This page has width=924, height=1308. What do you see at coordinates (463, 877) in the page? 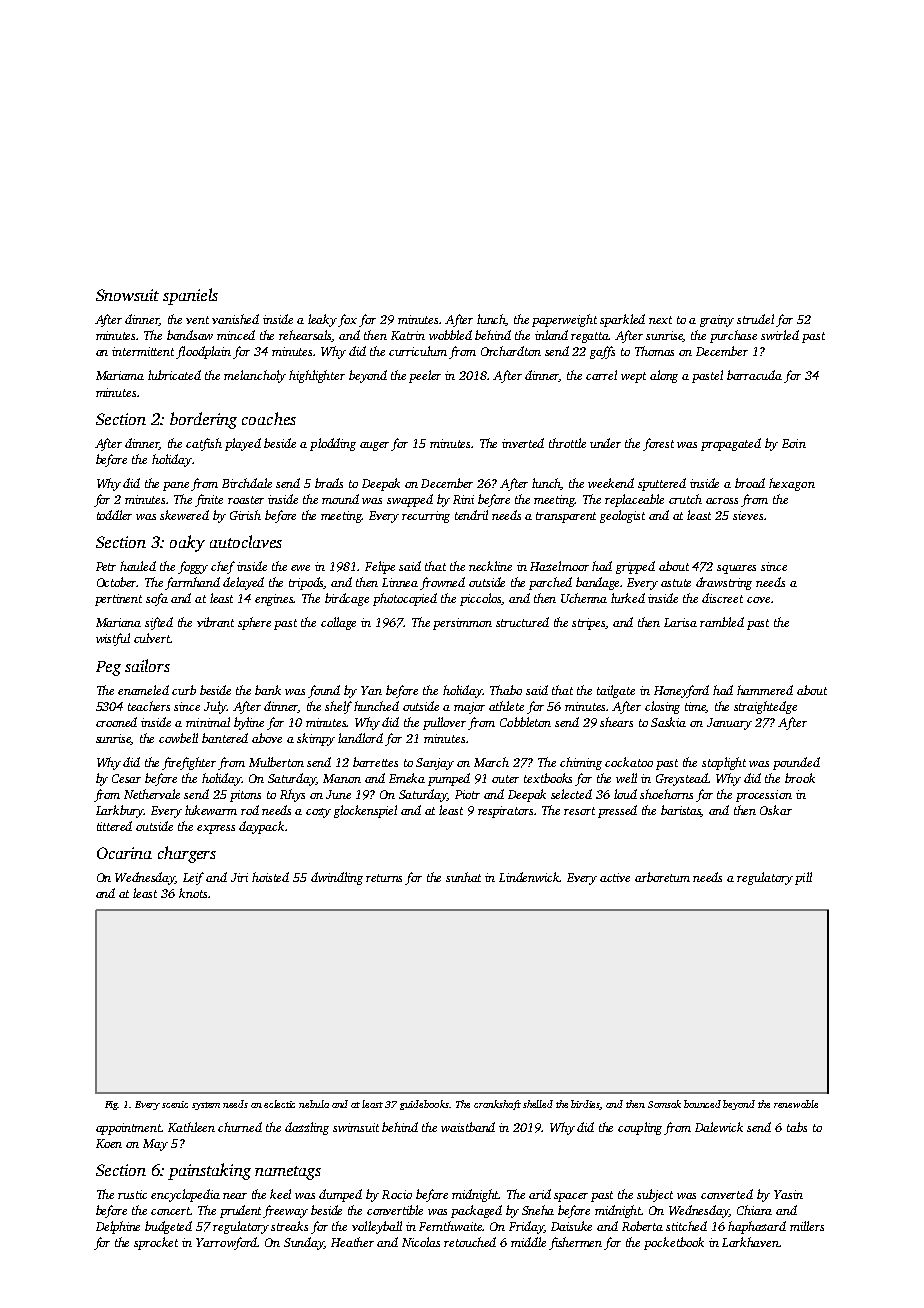
I see `sunhat` at bounding box center [463, 877].
